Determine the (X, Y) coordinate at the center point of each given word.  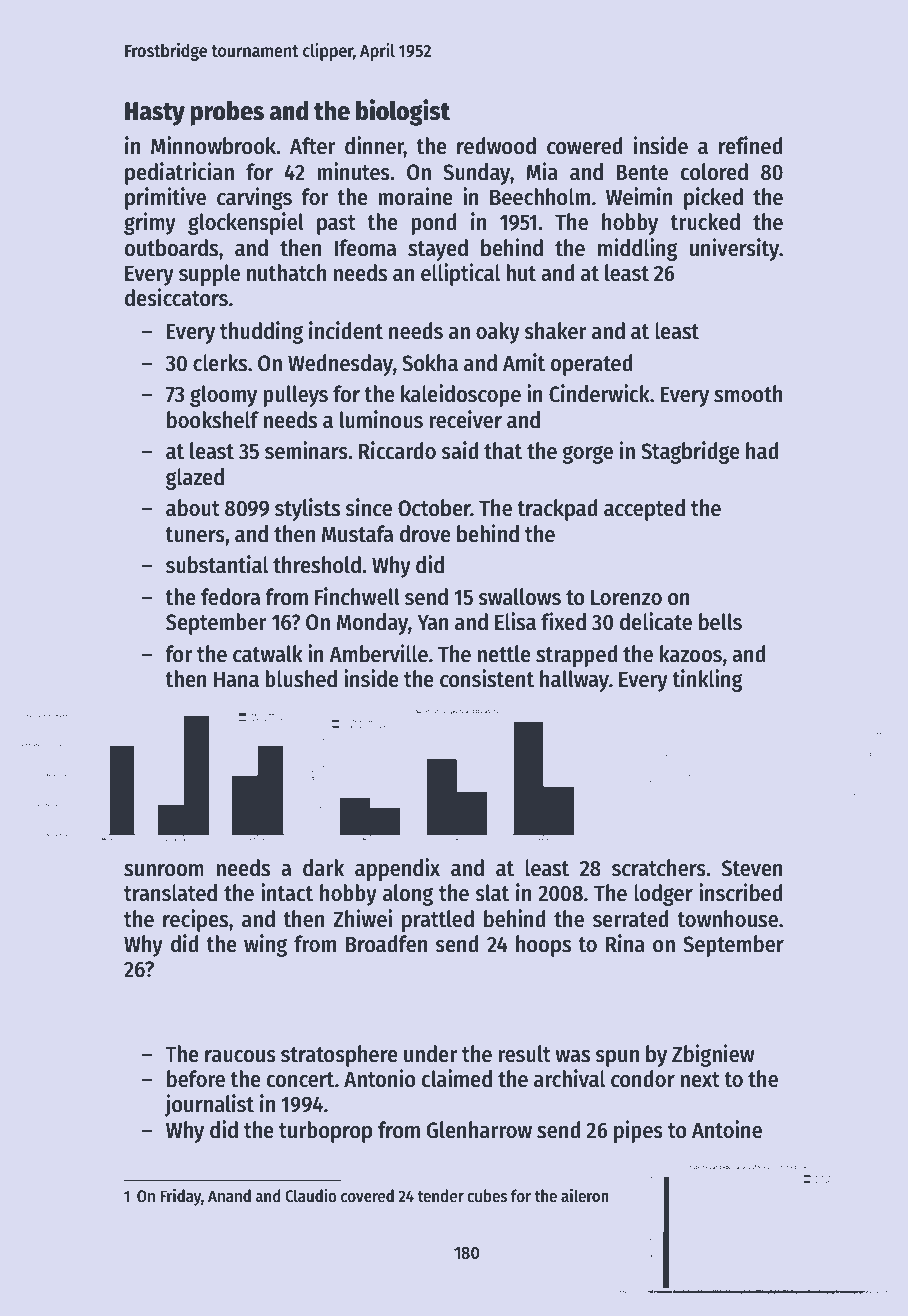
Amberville (378, 653)
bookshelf (213, 420)
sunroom (164, 870)
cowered (585, 146)
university (735, 249)
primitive (165, 198)
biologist (403, 112)
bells (720, 622)
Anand (229, 1195)
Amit (524, 362)
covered (367, 1196)
